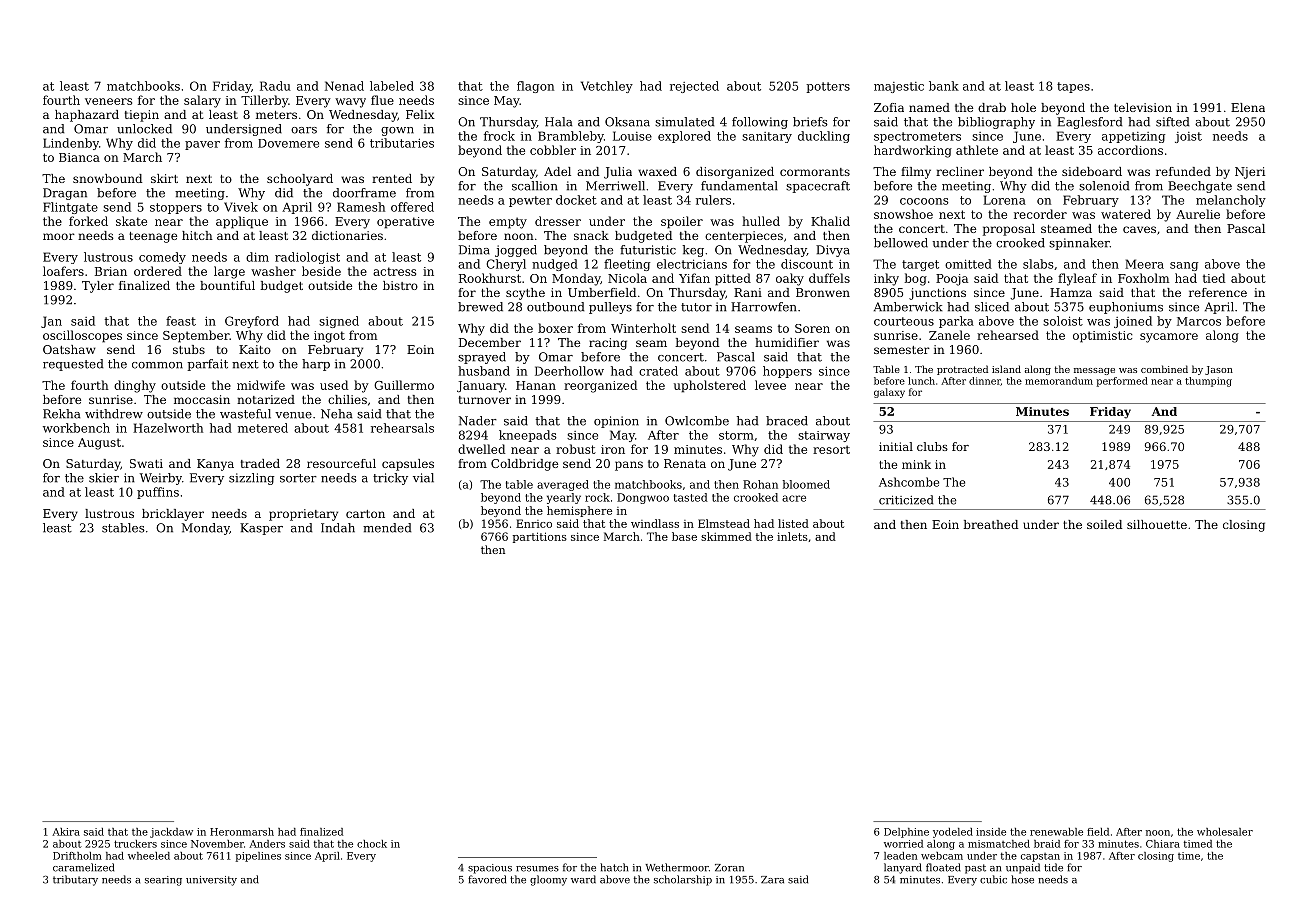  I want to click on performed, so click(1122, 382).
